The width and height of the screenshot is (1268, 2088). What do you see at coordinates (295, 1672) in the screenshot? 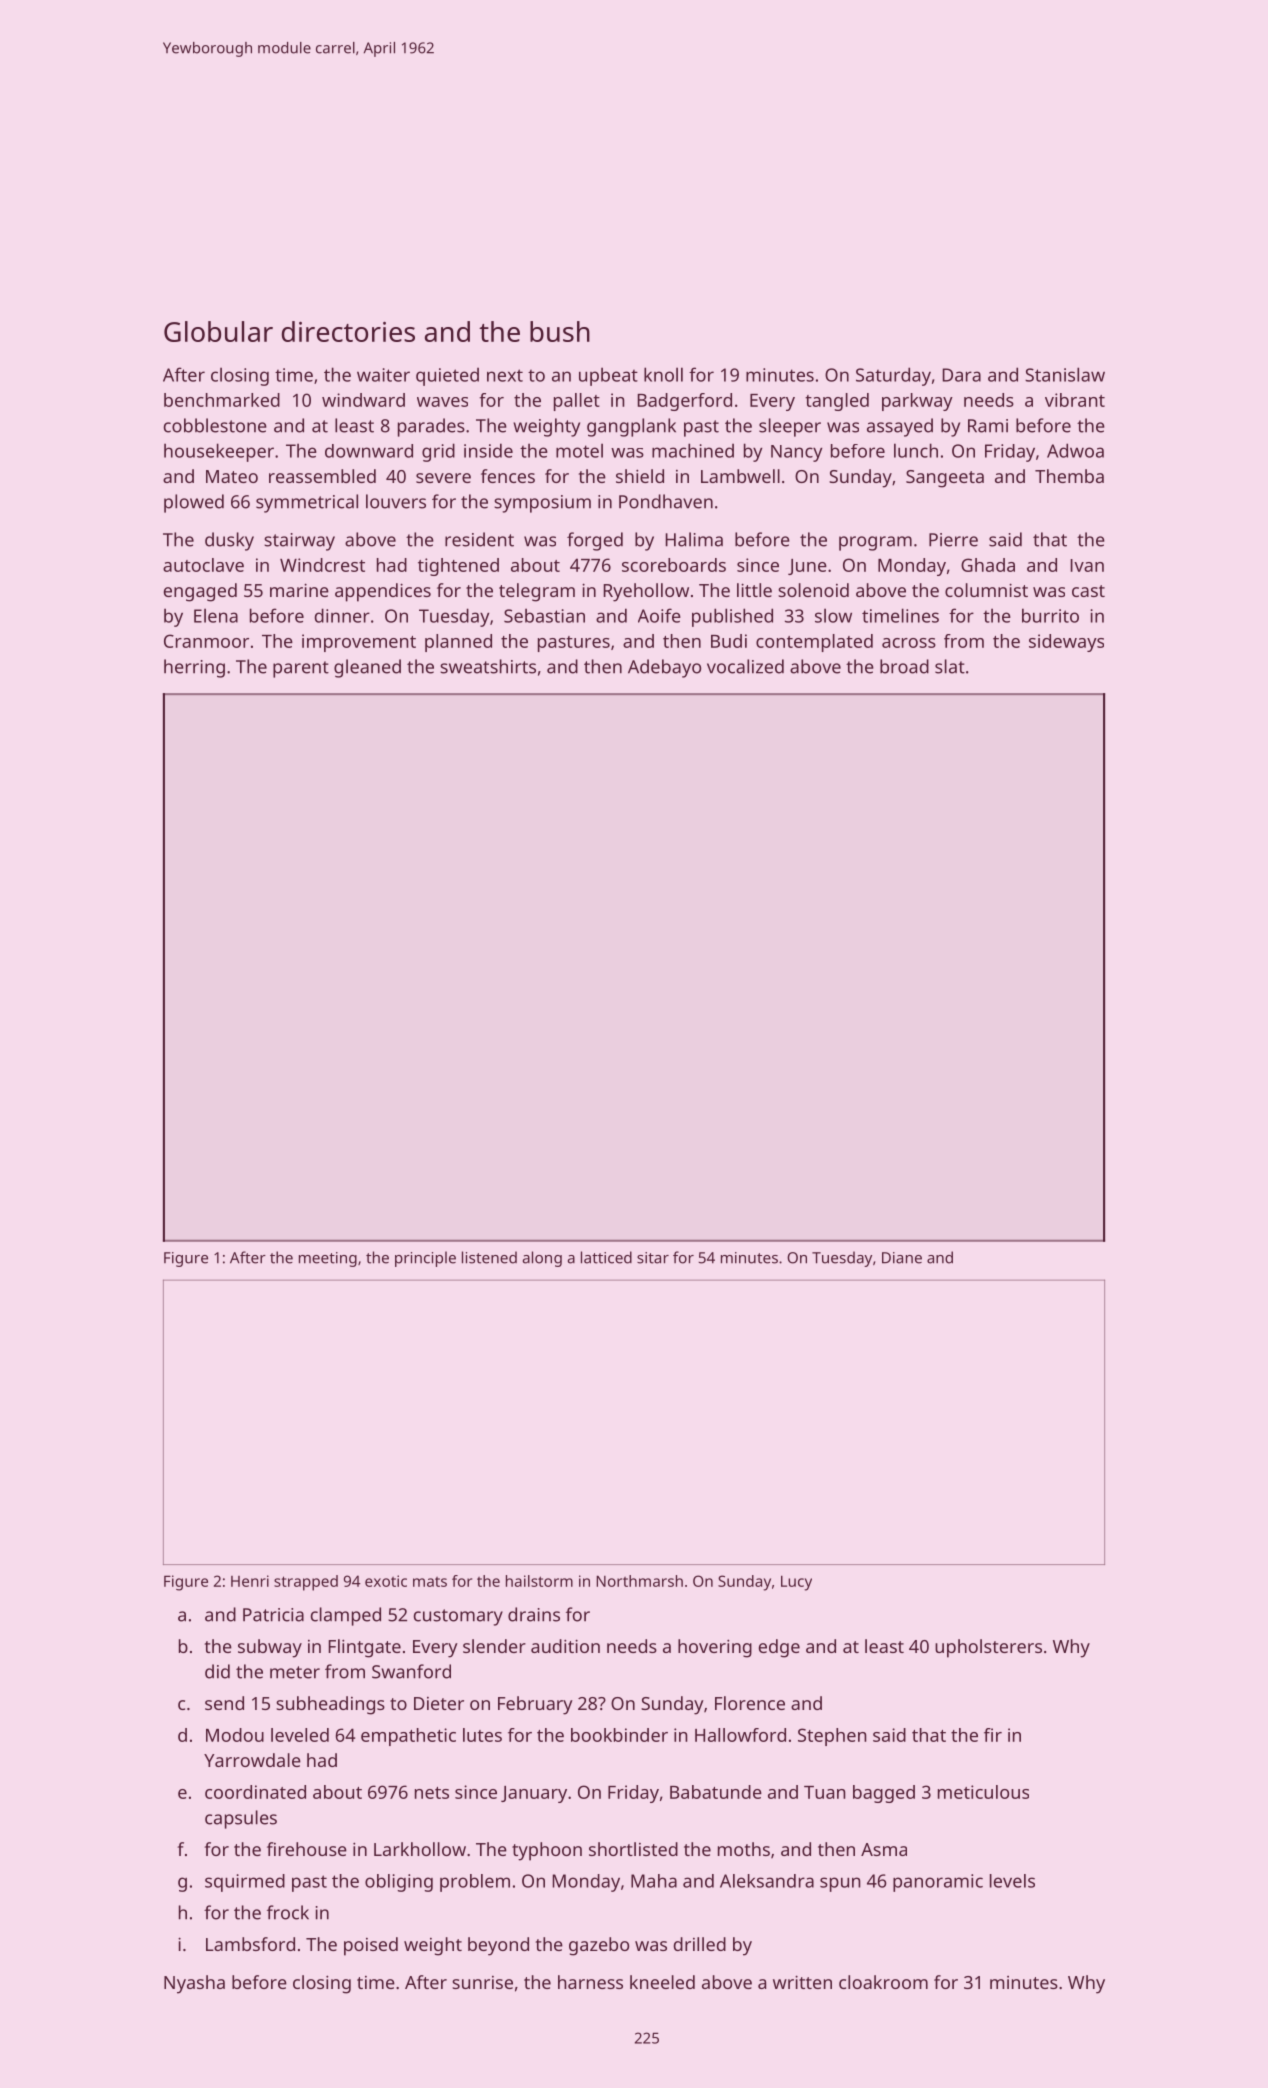
I see `meter` at bounding box center [295, 1672].
